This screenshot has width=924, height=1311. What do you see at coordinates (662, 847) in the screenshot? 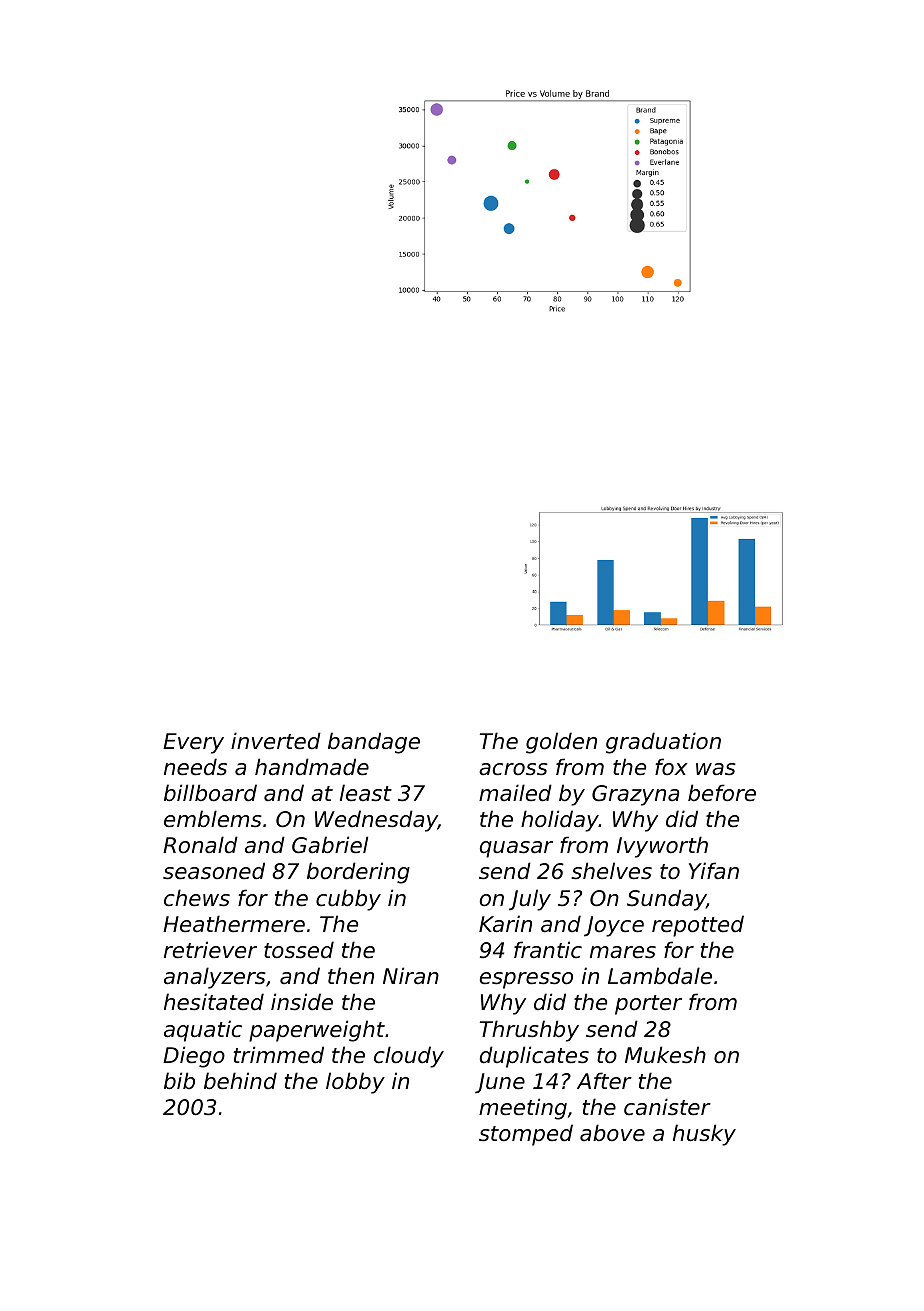
I see `Ivyworth` at bounding box center [662, 847].
